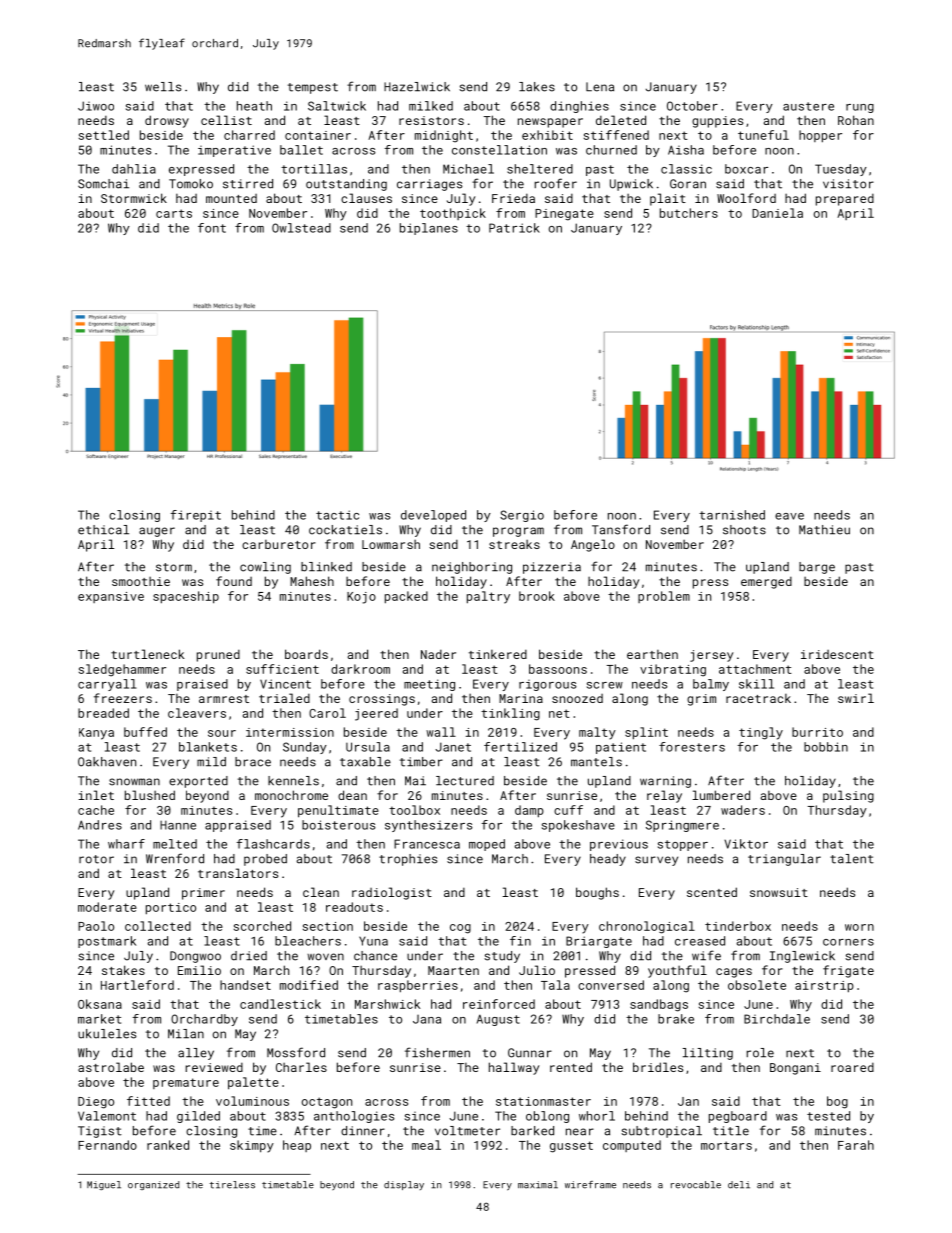 Image resolution: width=952 pixels, height=1233 pixels. I want to click on sour, so click(222, 733).
